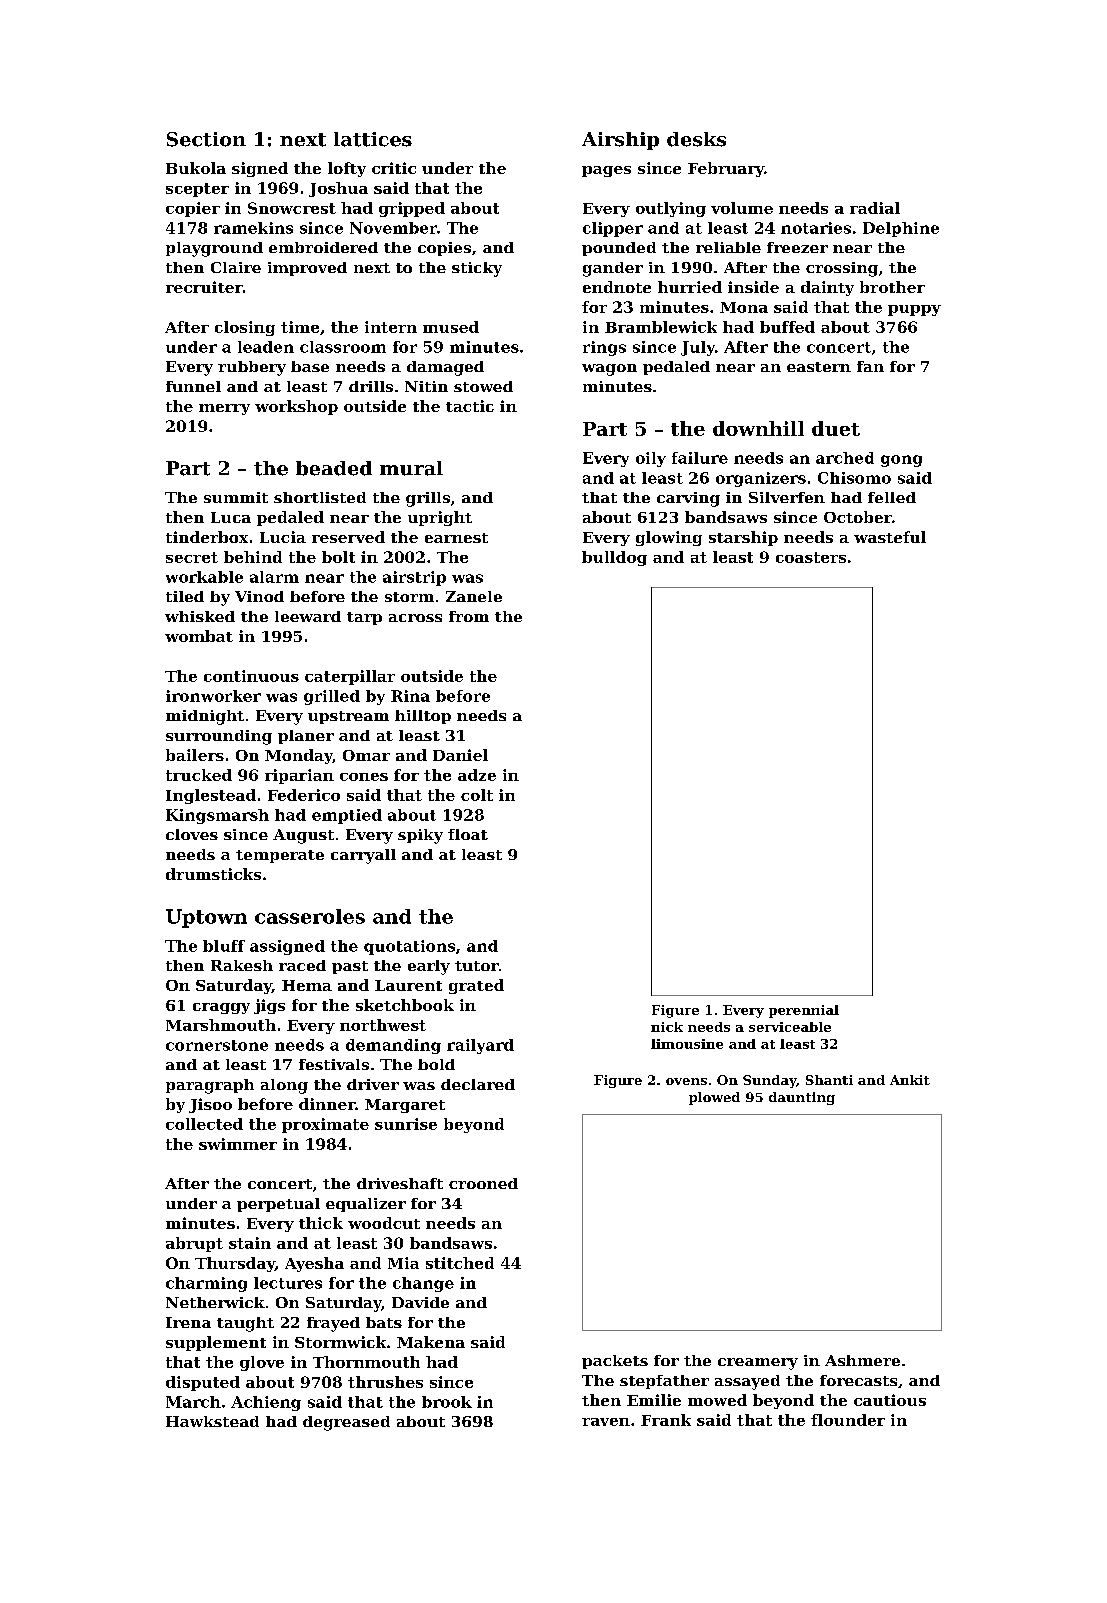 The height and width of the screenshot is (1603, 1107). Describe the element at coordinates (811, 557) in the screenshot. I see `coasters` at that location.
